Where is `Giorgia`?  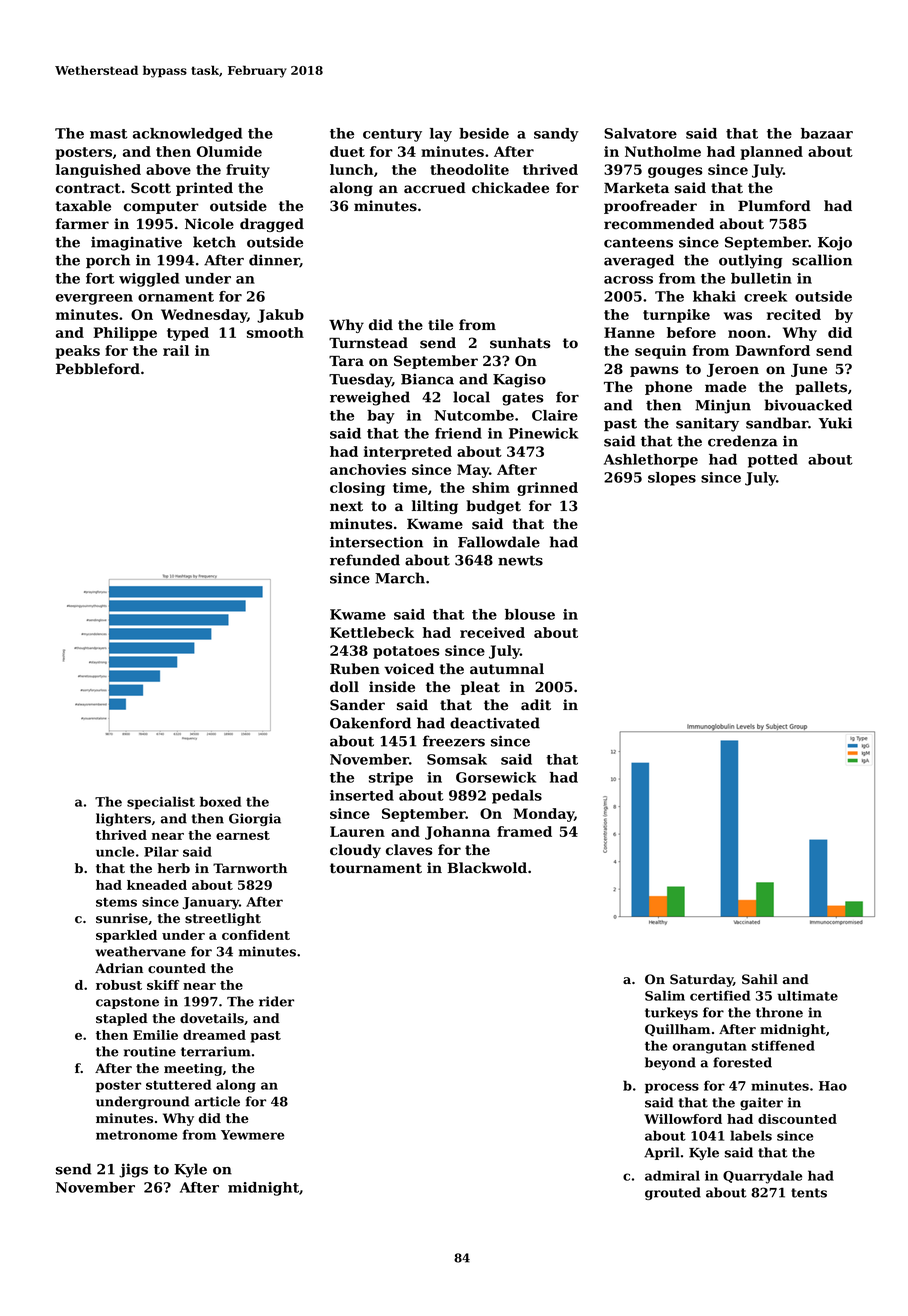
Giorgia is located at coordinates (255, 819).
